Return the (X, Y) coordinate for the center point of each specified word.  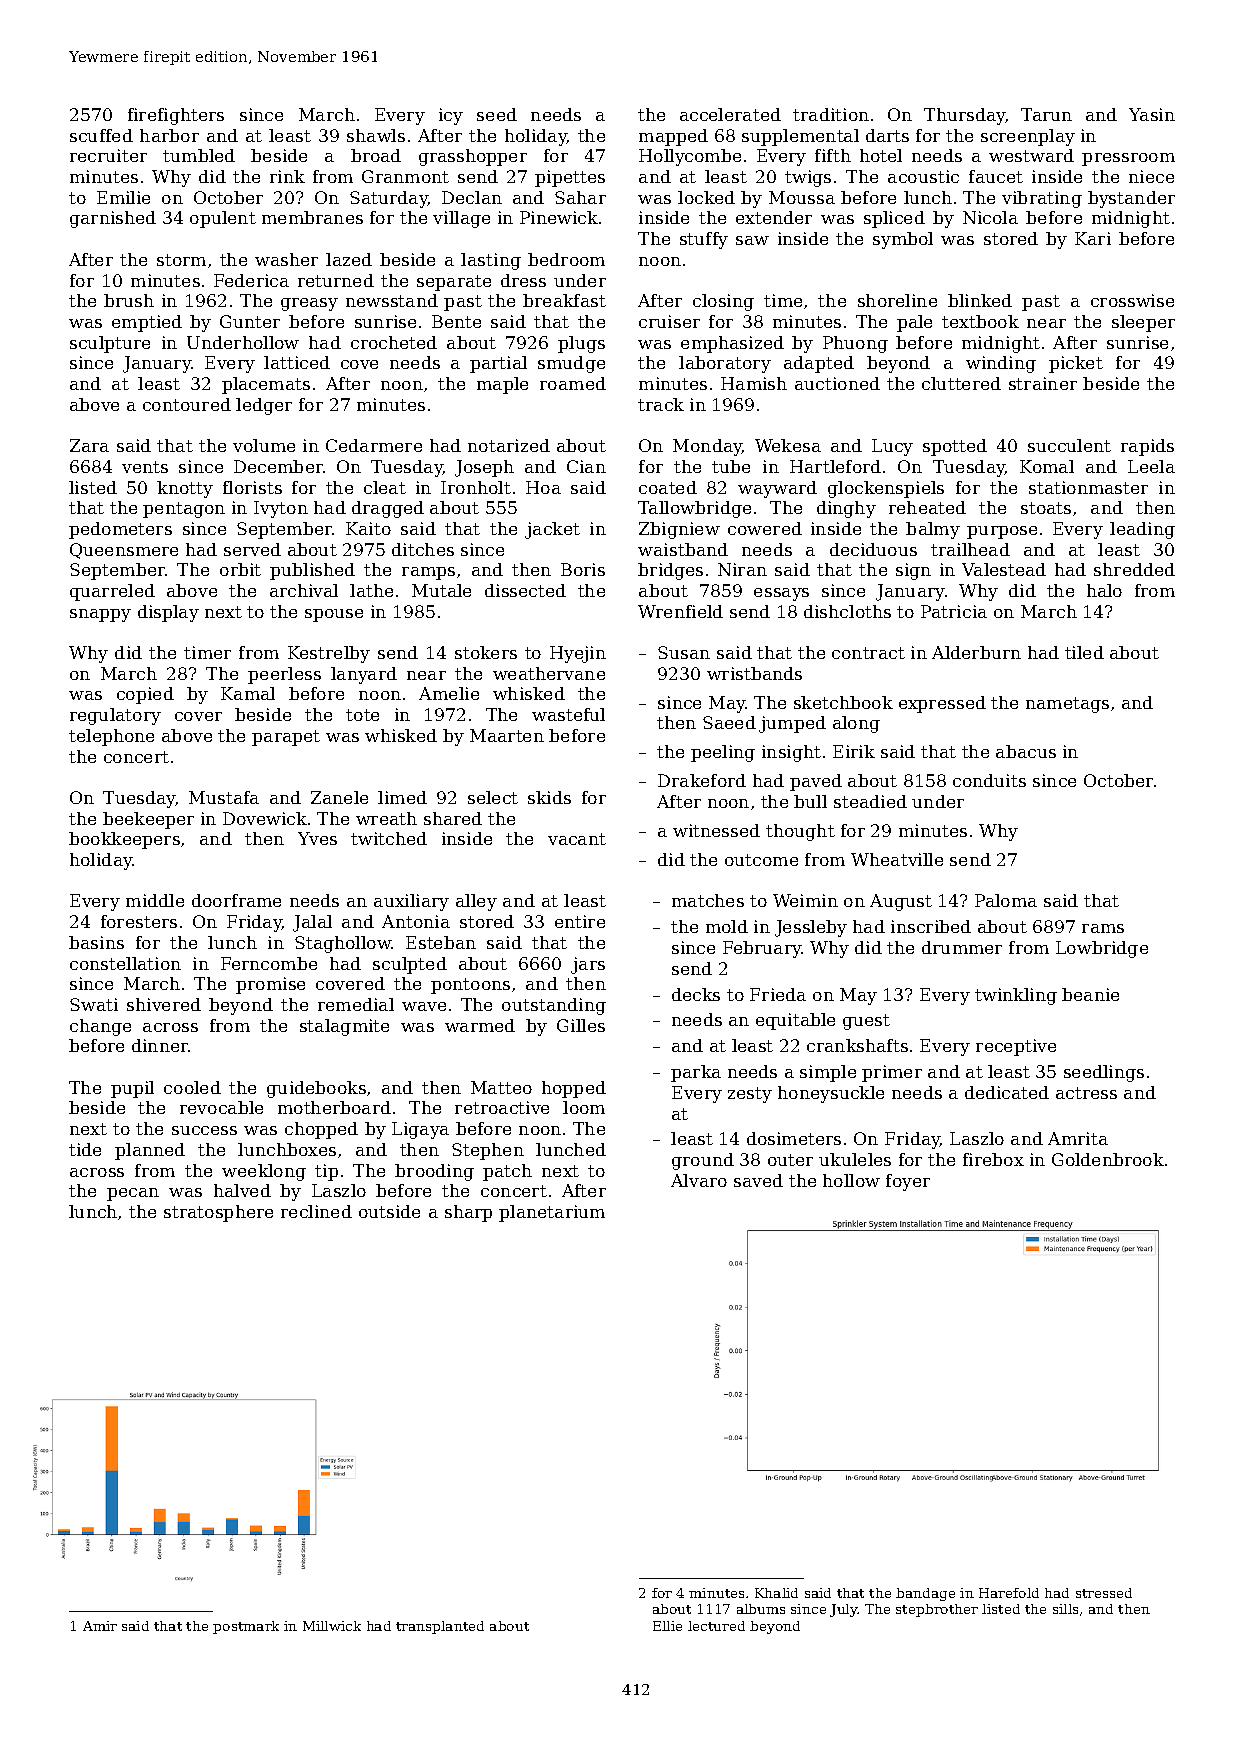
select (493, 797)
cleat (385, 487)
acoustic (923, 176)
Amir (100, 1626)
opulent (223, 219)
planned (150, 1151)
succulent (1069, 445)
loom (584, 1107)
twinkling (1016, 996)
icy (451, 116)
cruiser (669, 321)
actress (1086, 1093)
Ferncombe (269, 963)
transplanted (440, 1627)
